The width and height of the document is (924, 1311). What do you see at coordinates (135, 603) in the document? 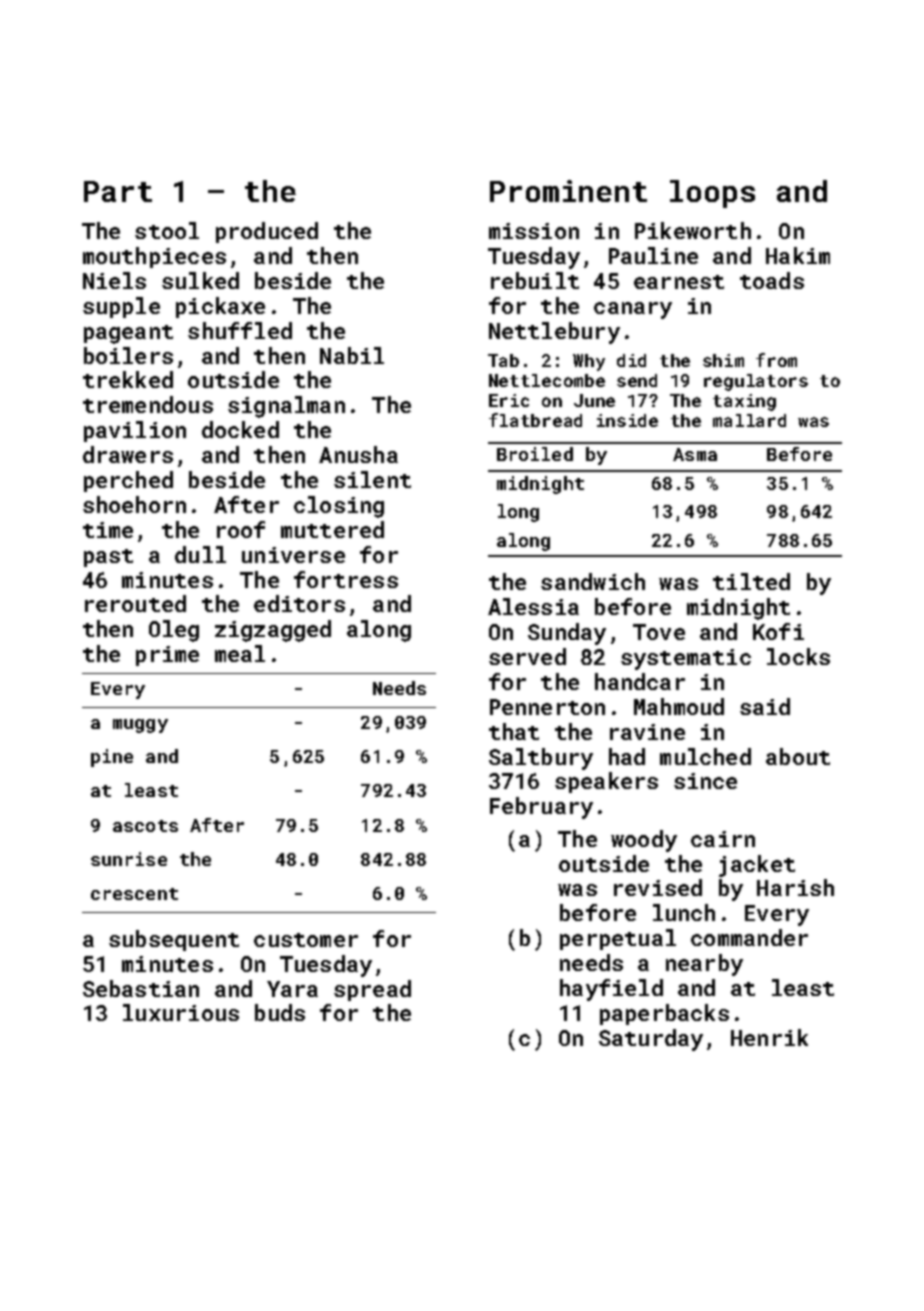
I see `rerouted` at bounding box center [135, 603].
